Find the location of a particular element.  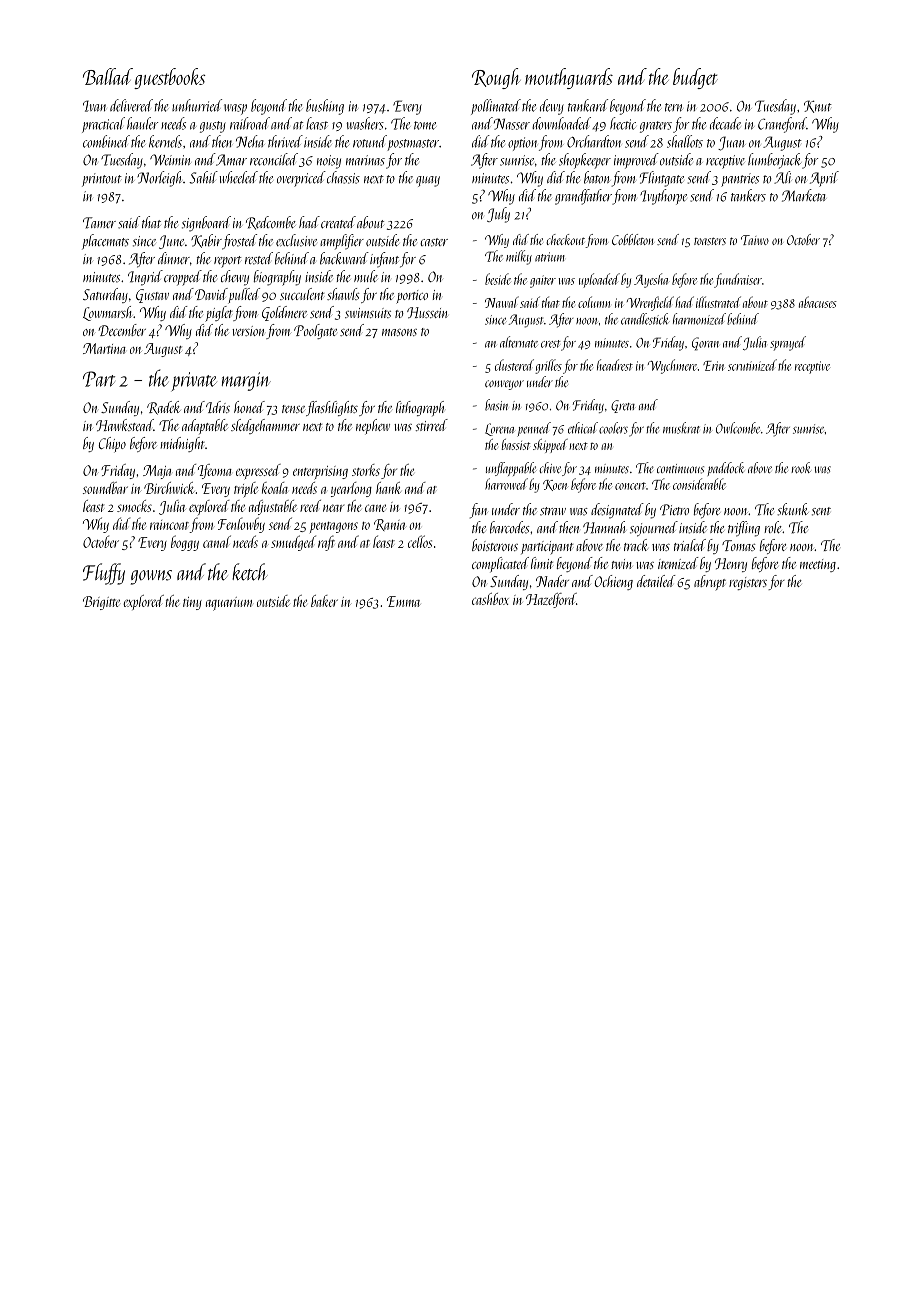

crest is located at coordinates (550, 344).
